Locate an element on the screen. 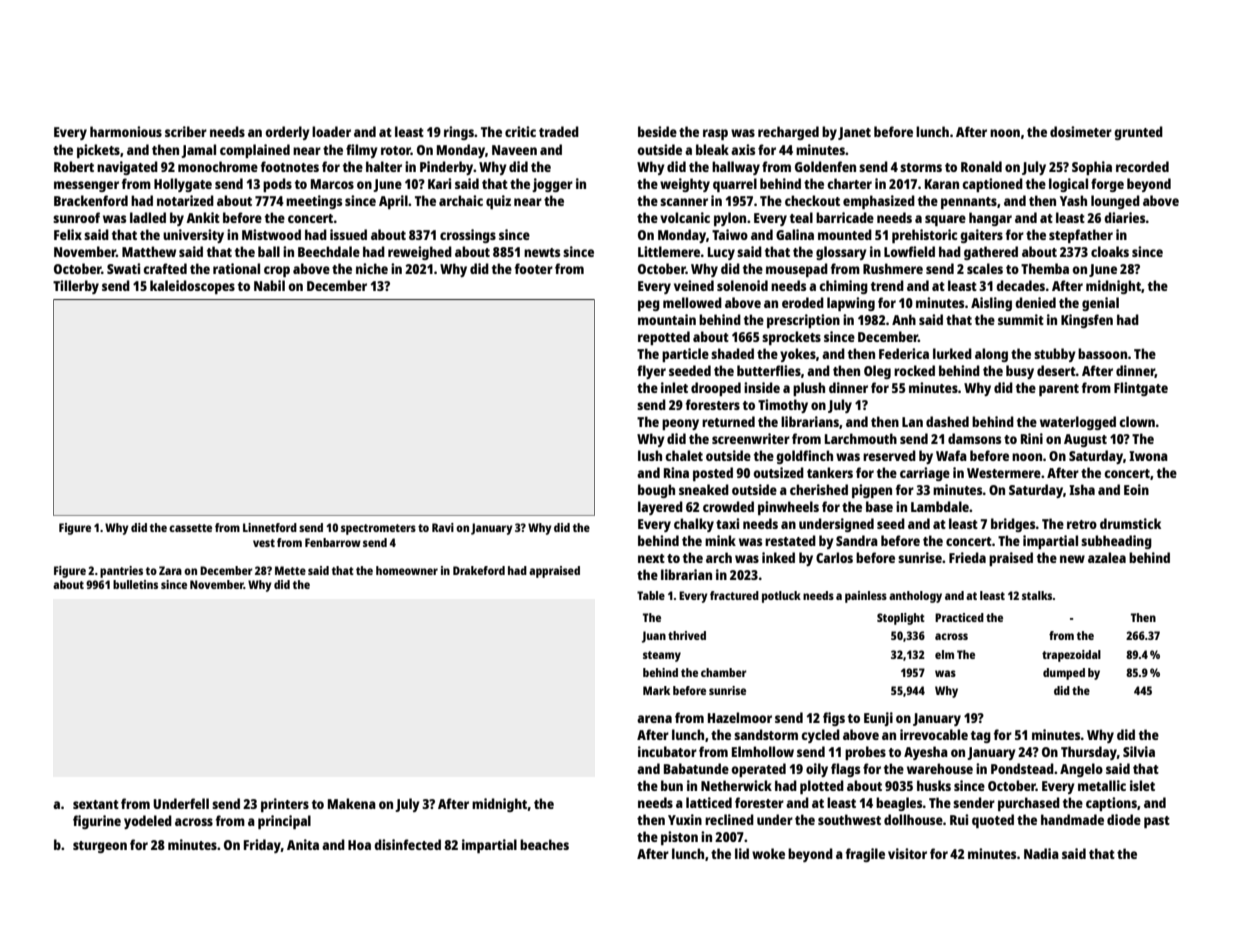 The height and width of the screenshot is (952, 1233). bulletins is located at coordinates (135, 584).
